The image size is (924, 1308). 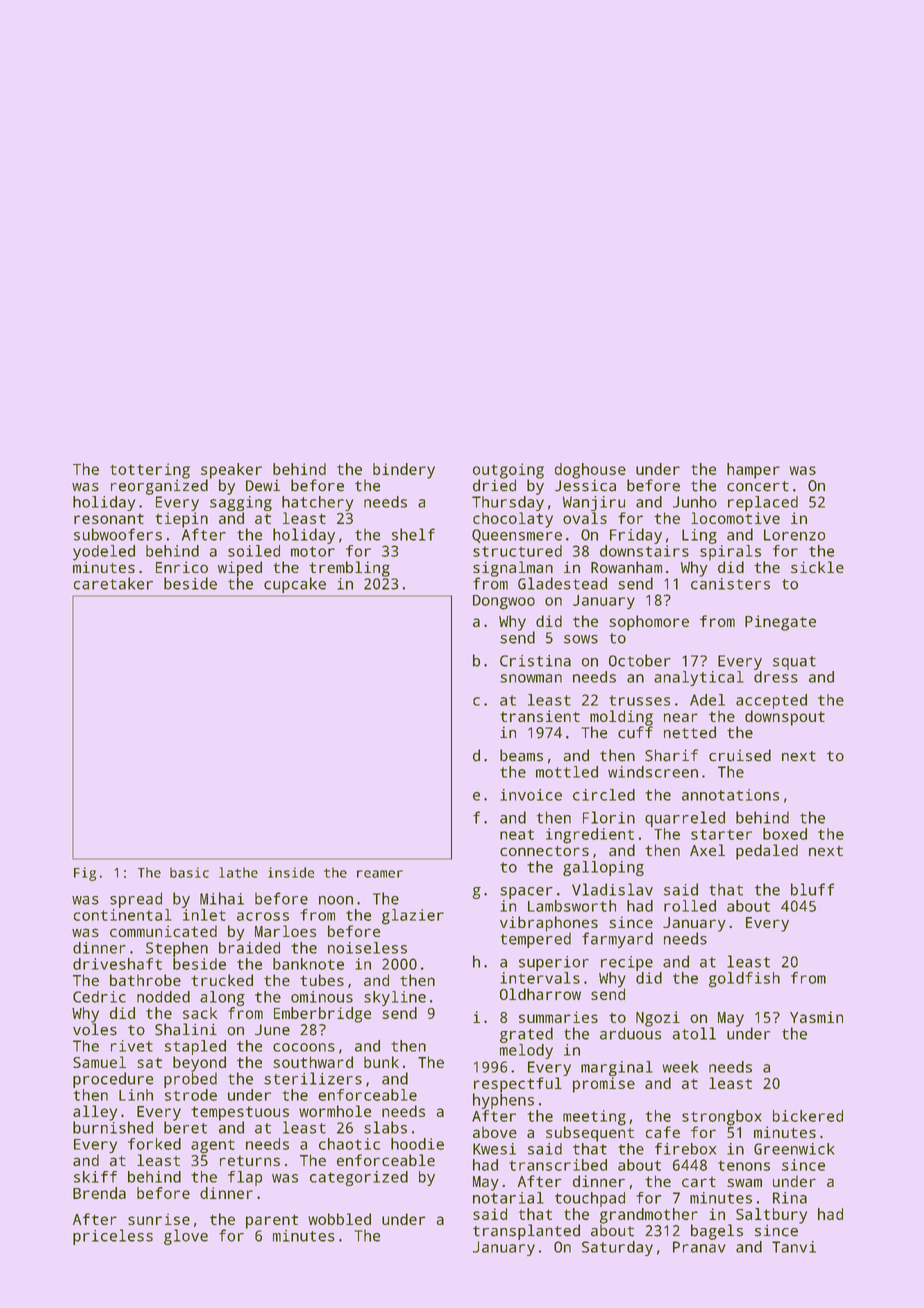 What do you see at coordinates (531, 795) in the screenshot?
I see `invoice` at bounding box center [531, 795].
